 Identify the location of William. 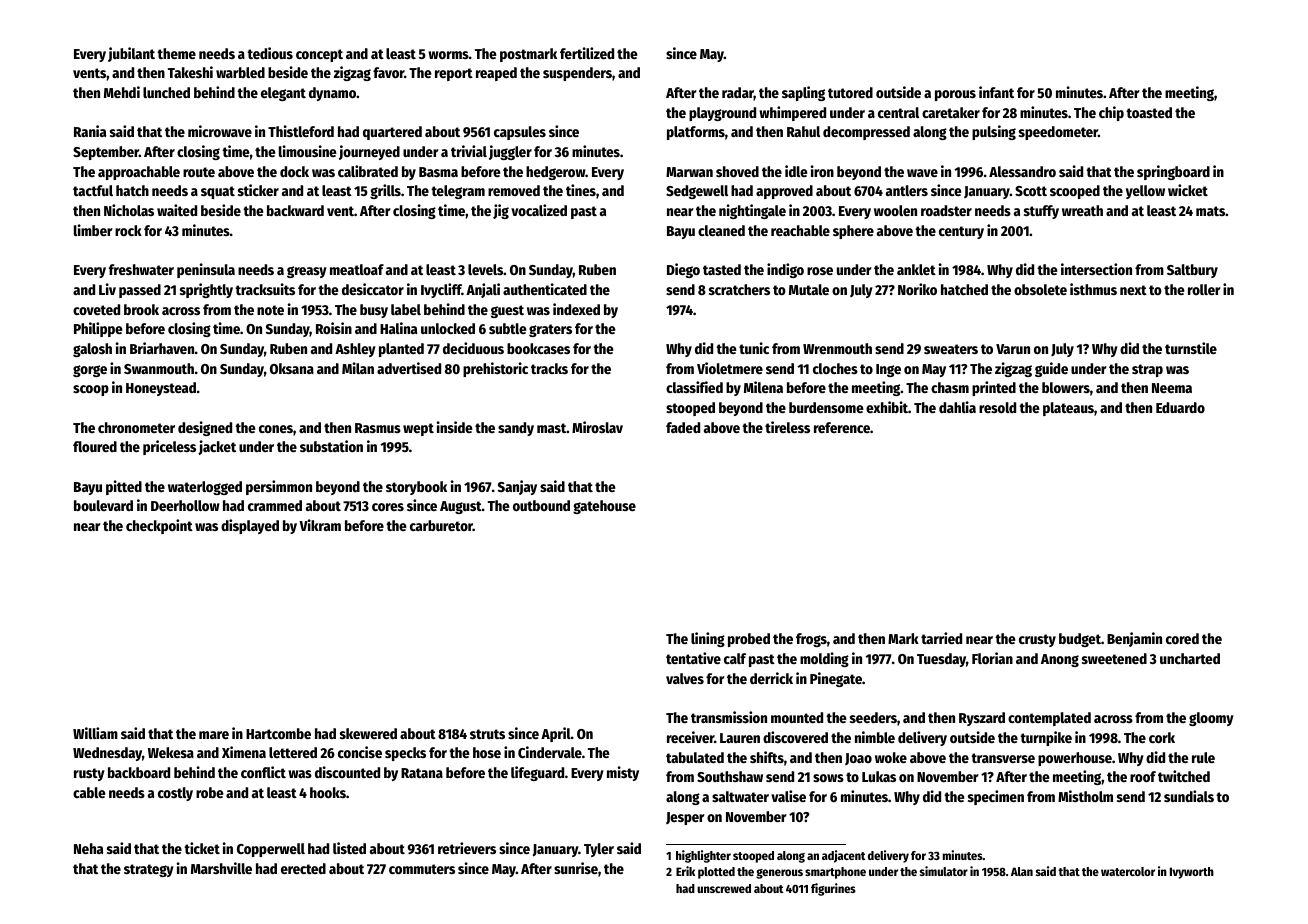
(95, 733).
